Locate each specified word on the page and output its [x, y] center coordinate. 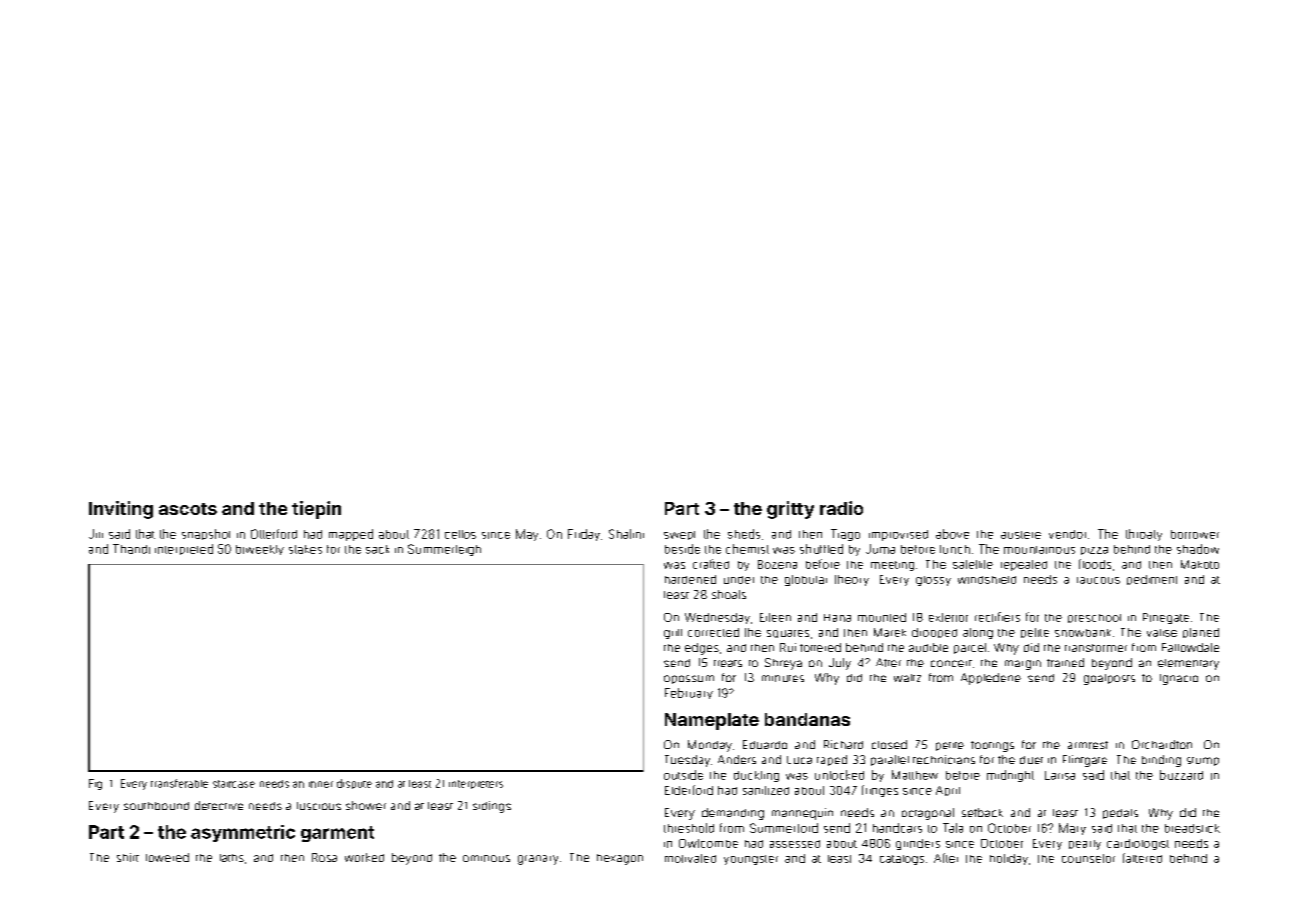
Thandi [131, 549]
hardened [690, 579]
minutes [783, 678]
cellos [460, 534]
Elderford [689, 790]
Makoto [1200, 564]
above [952, 534]
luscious [319, 806]
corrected [713, 632]
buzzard [1181, 775]
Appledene [991, 679]
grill [673, 634]
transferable [179, 783]
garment [337, 834]
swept [679, 535]
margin [1023, 665]
